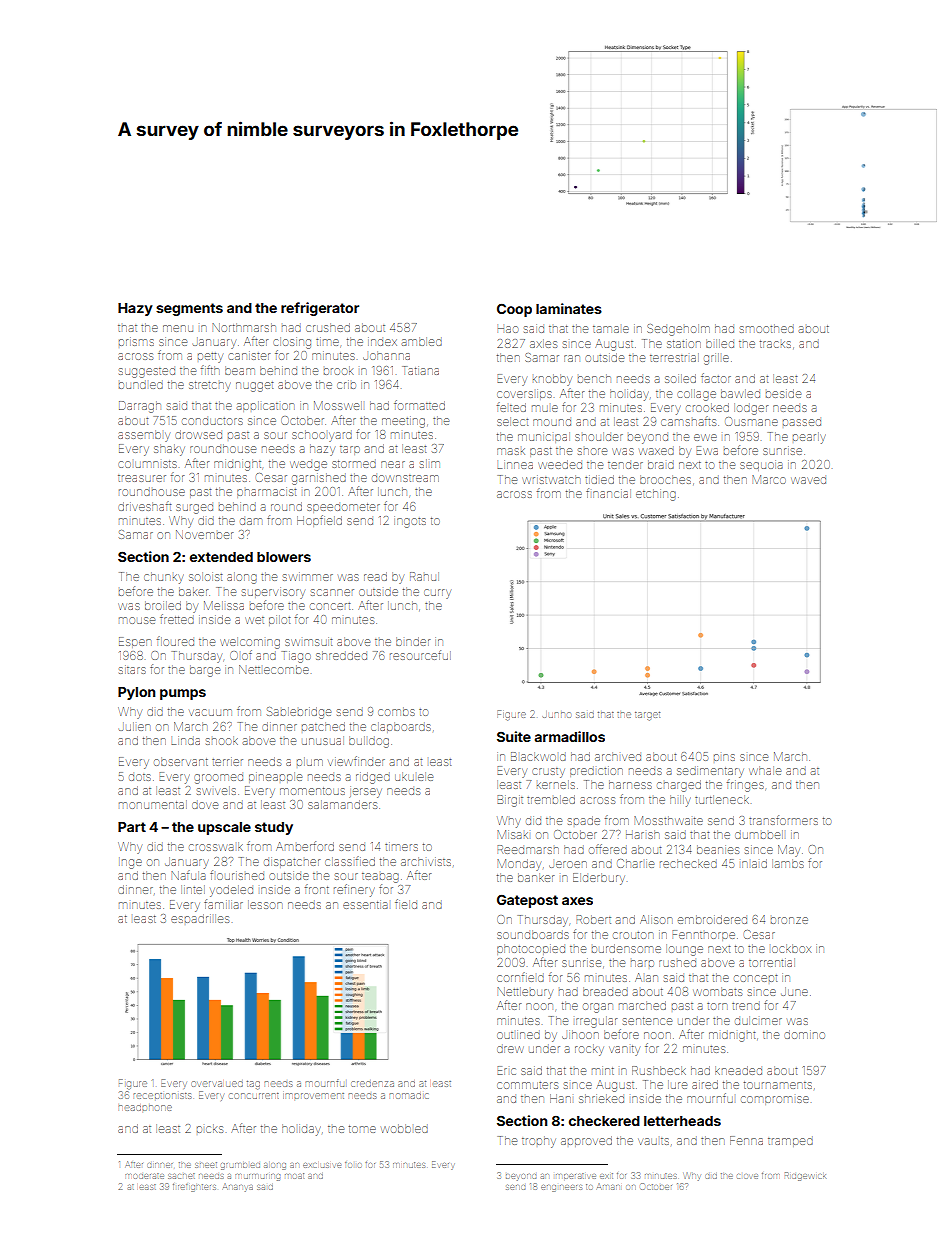  What do you see at coordinates (194, 1188) in the screenshot?
I see `firefighters` at bounding box center [194, 1188].
